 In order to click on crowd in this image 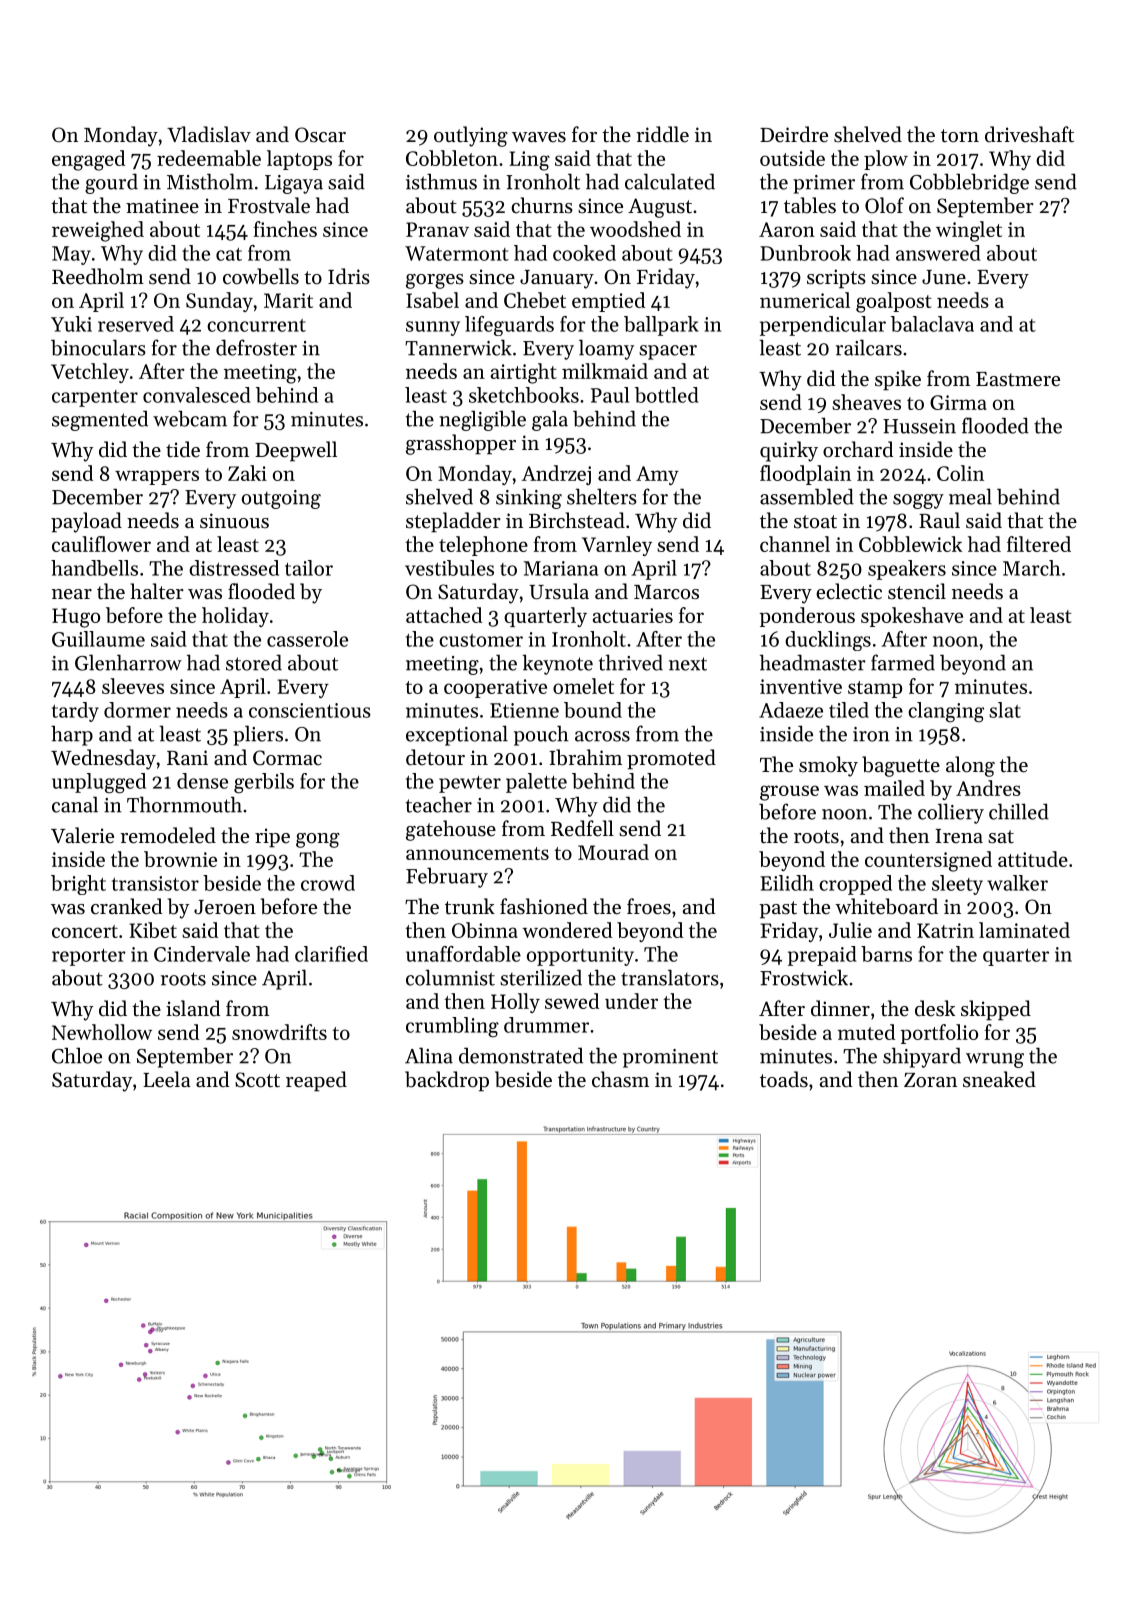, I will do `click(328, 883)`.
